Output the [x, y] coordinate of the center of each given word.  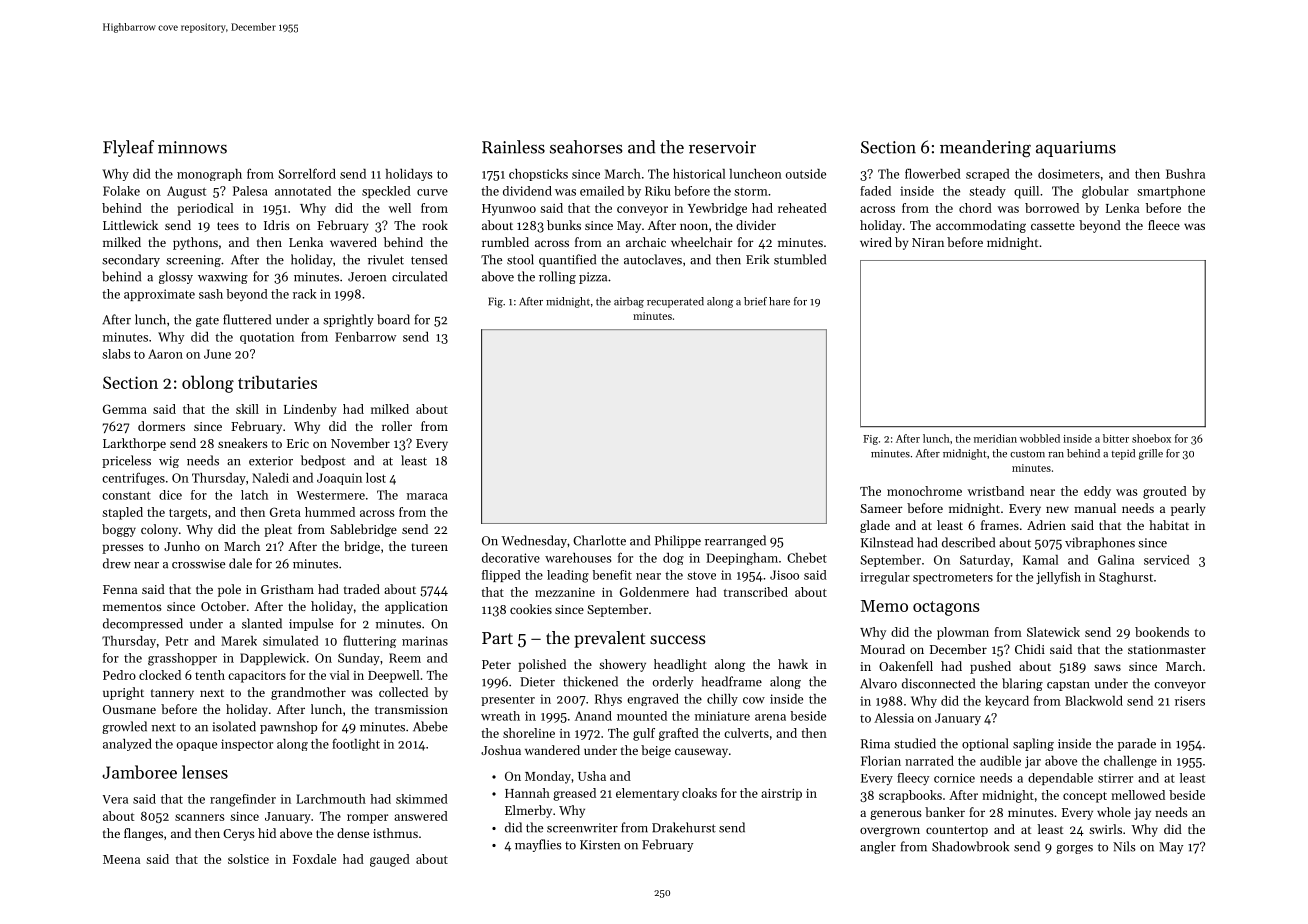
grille [1151, 454]
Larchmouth [331, 799]
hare [779, 301]
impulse [311, 624]
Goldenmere [654, 592]
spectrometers [953, 578]
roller [397, 426]
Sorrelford [307, 173]
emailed [602, 191]
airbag [629, 302]
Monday [548, 777]
